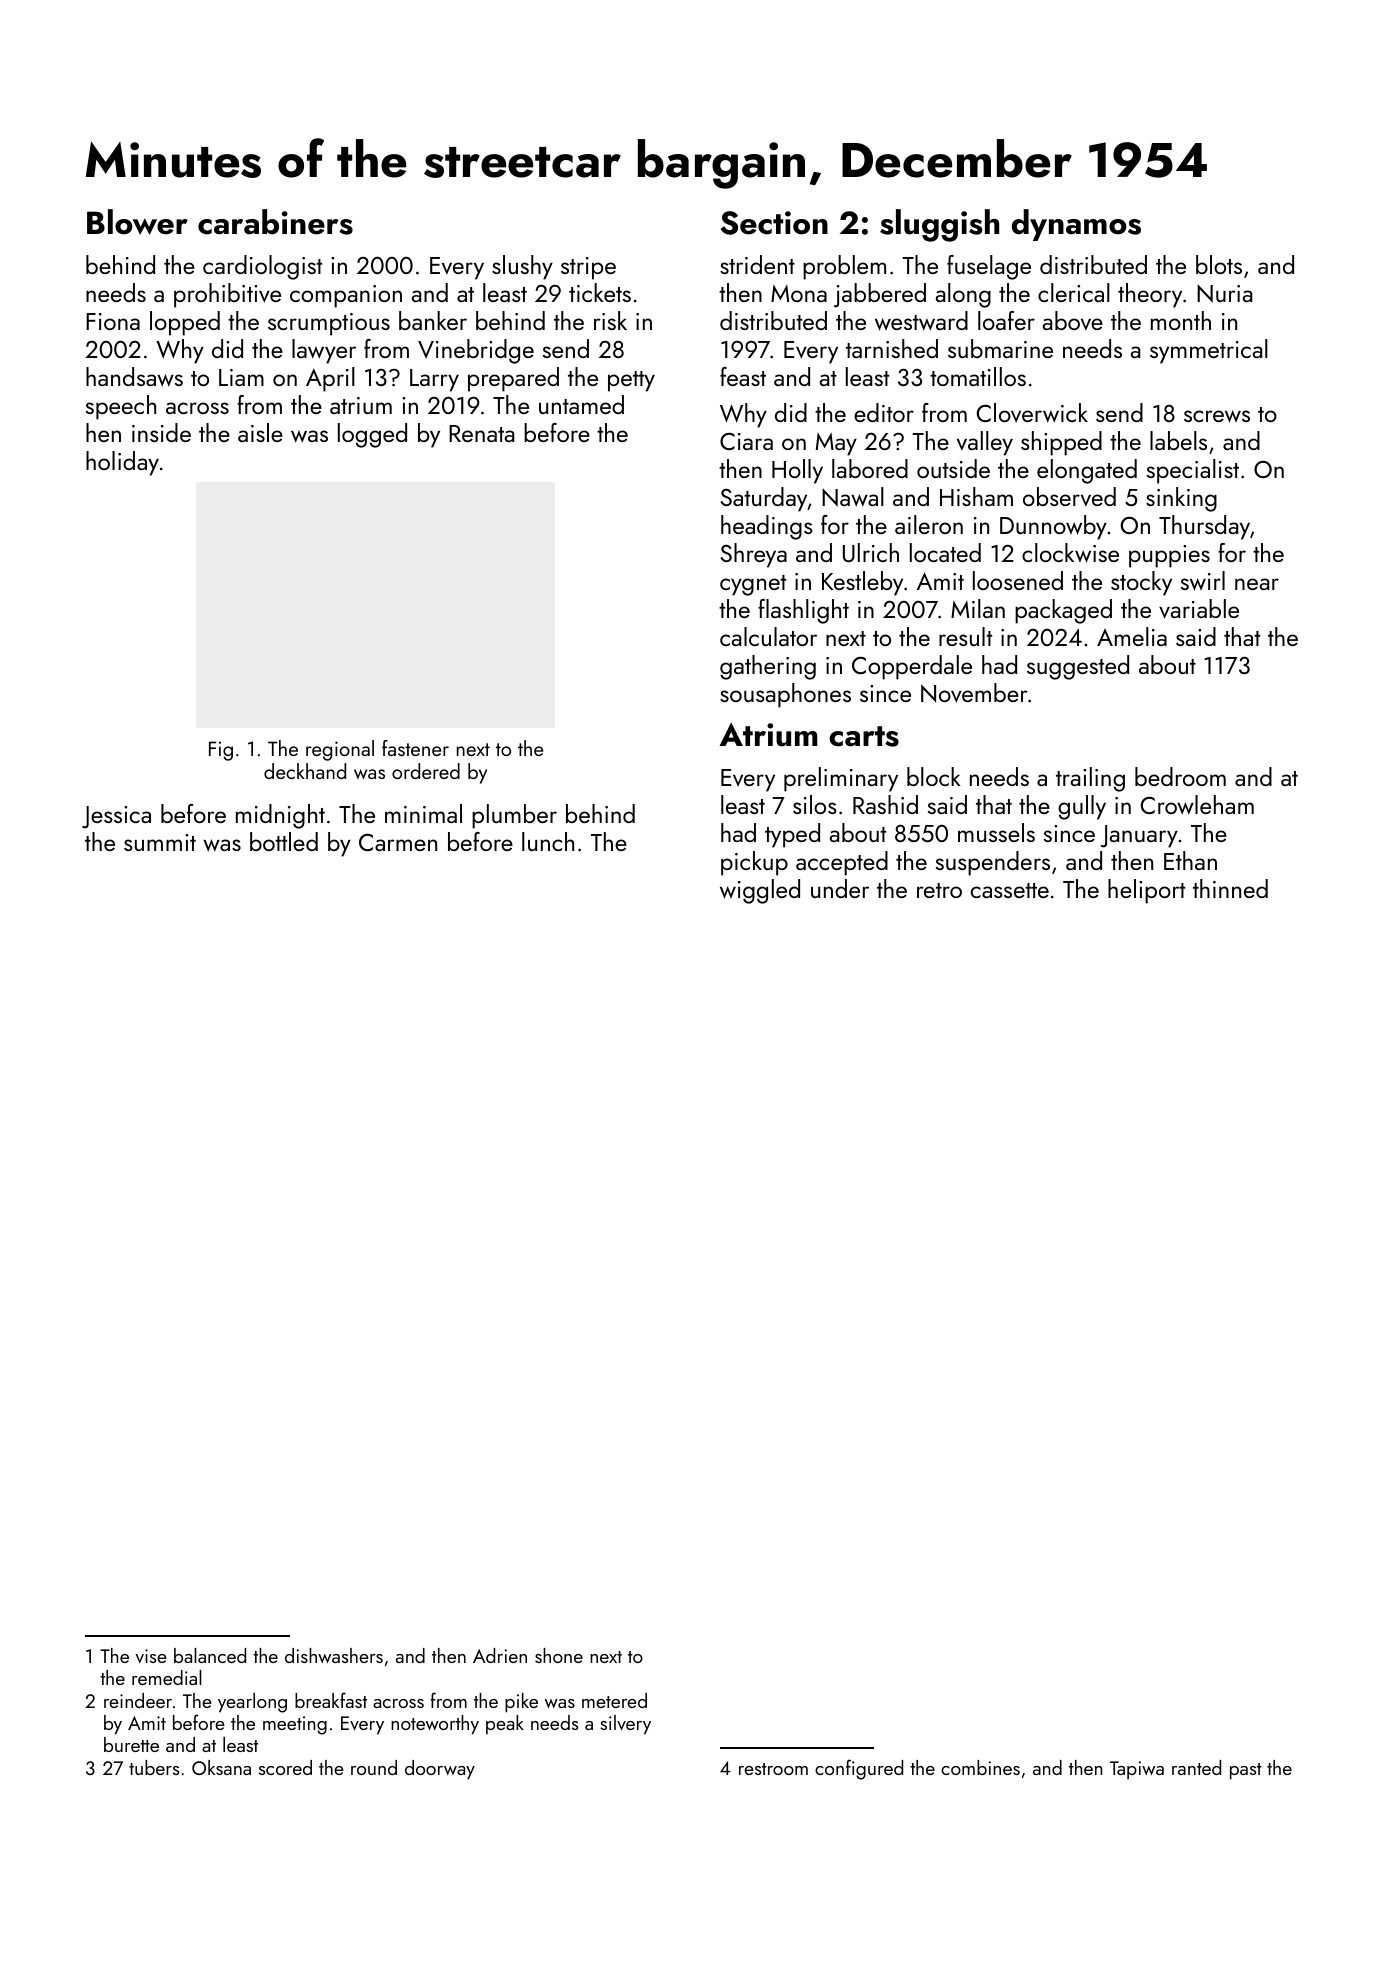 The image size is (1386, 1969). Describe the element at coordinates (884, 412) in the document. I see `editor` at that location.
